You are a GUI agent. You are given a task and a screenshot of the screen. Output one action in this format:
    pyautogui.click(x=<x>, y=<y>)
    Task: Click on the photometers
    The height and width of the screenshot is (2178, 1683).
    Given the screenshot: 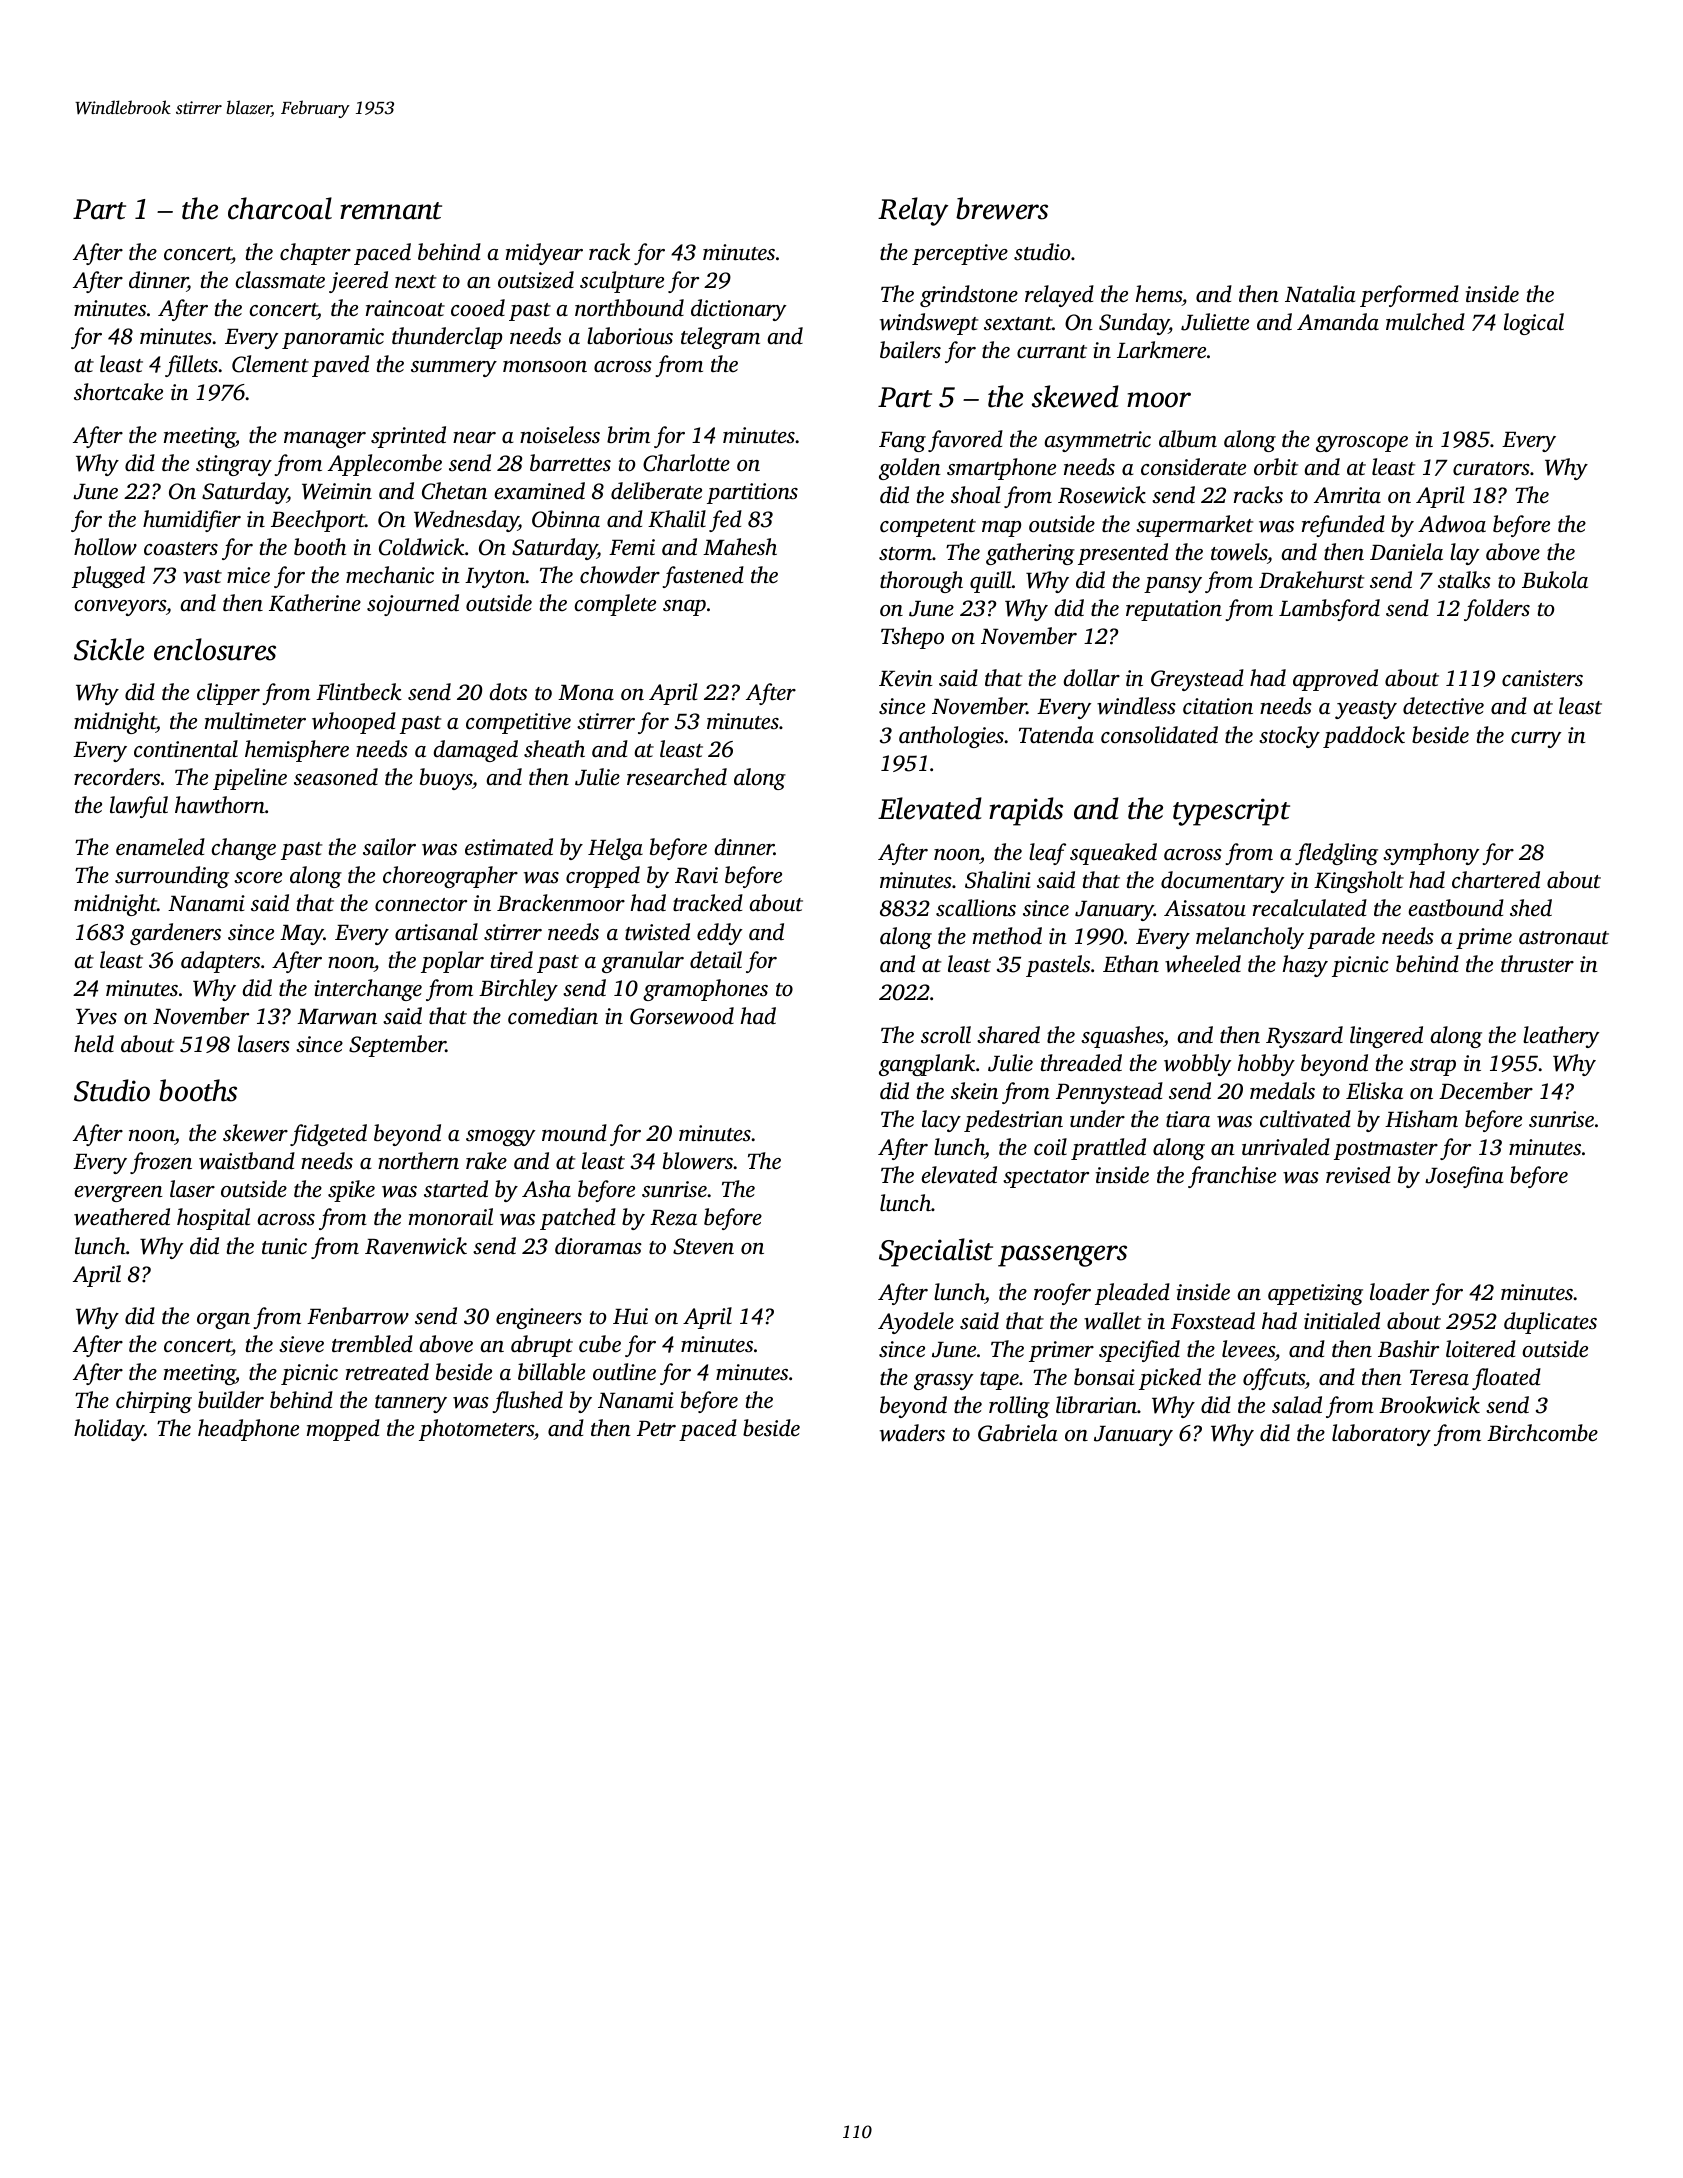 What is the action you would take?
    pyautogui.click(x=476, y=1430)
